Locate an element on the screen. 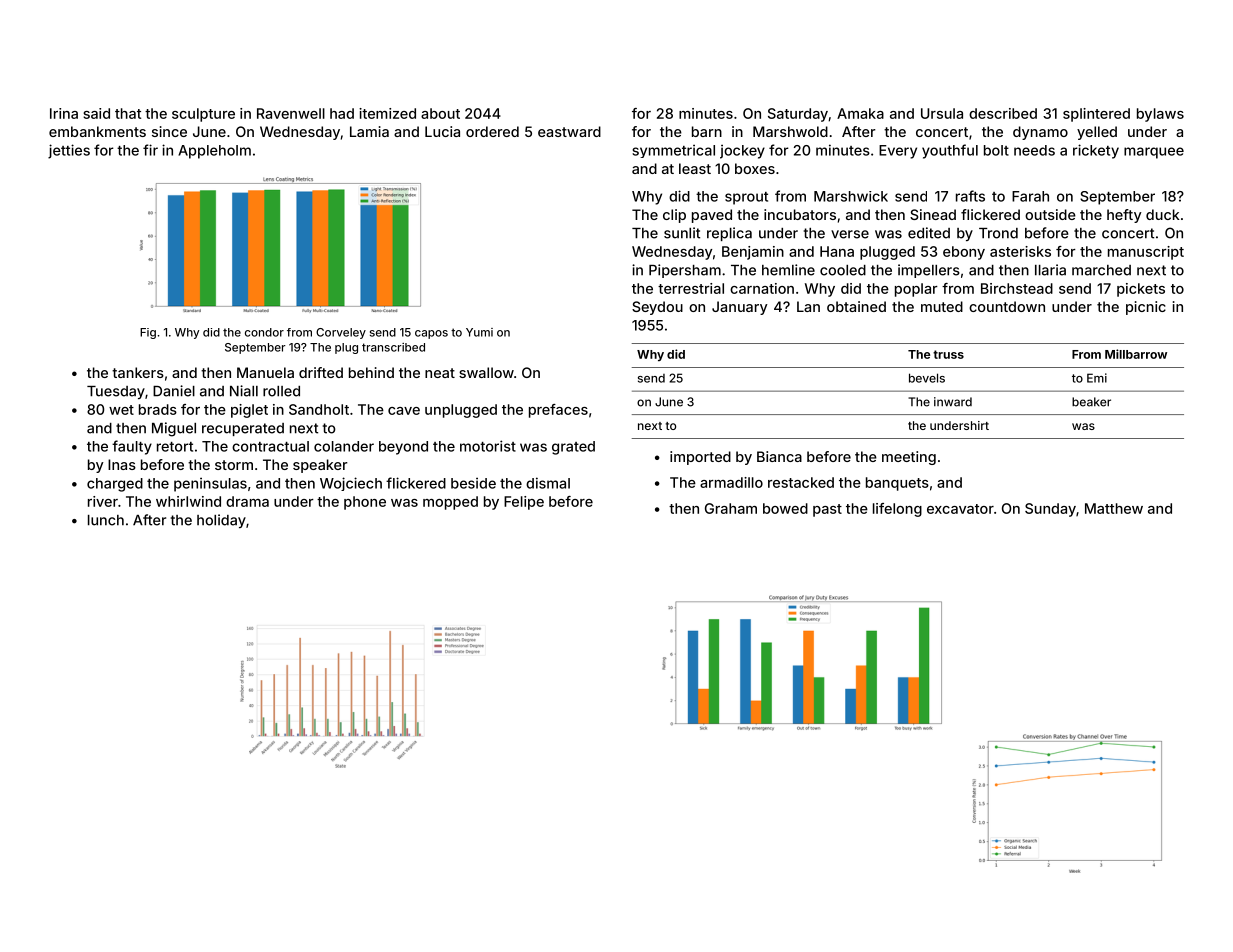  inward is located at coordinates (953, 402).
